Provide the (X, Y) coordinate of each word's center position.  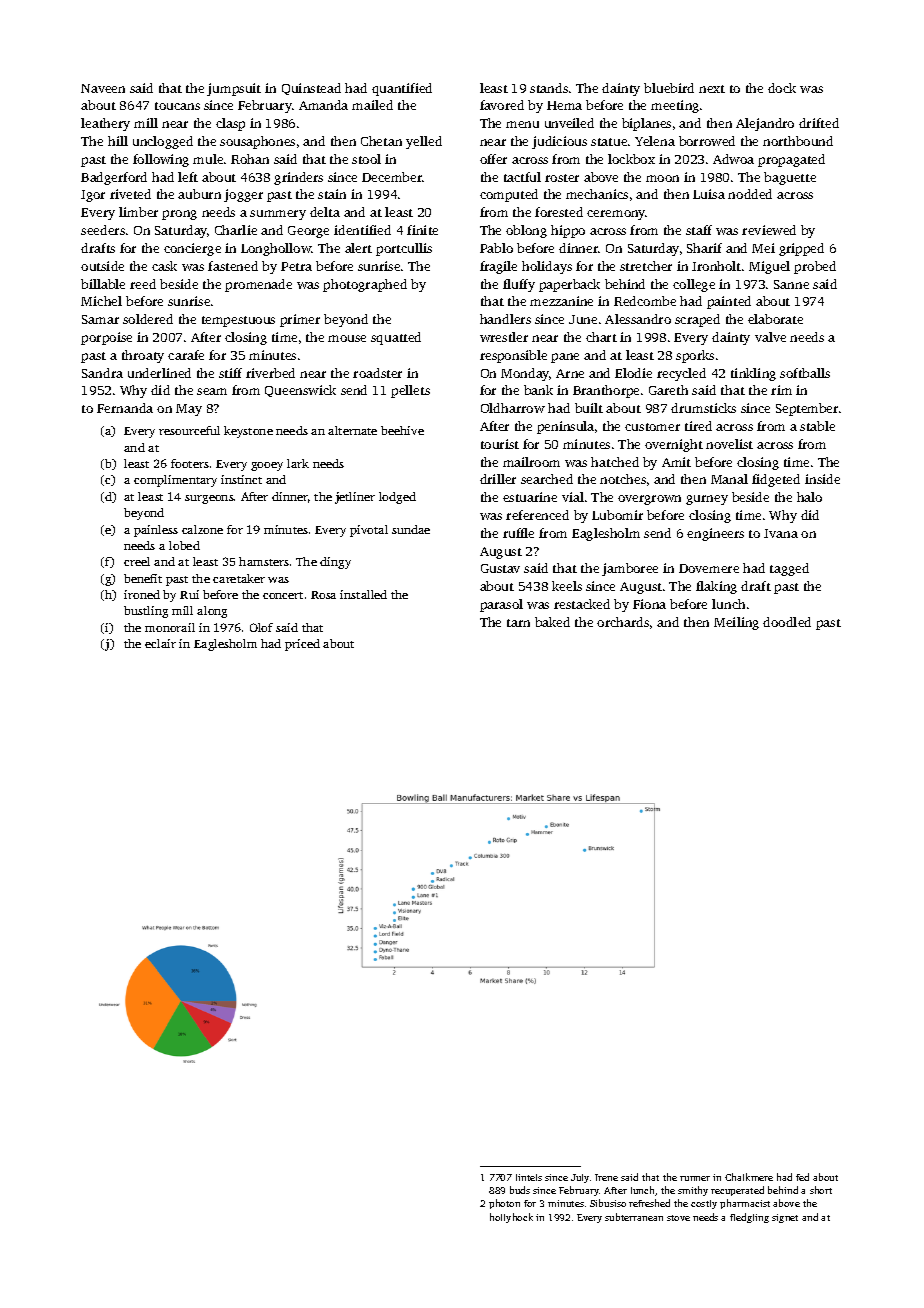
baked (552, 622)
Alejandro (765, 124)
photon (504, 1204)
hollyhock (511, 1218)
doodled (787, 622)
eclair (160, 643)
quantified (402, 89)
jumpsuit (234, 89)
